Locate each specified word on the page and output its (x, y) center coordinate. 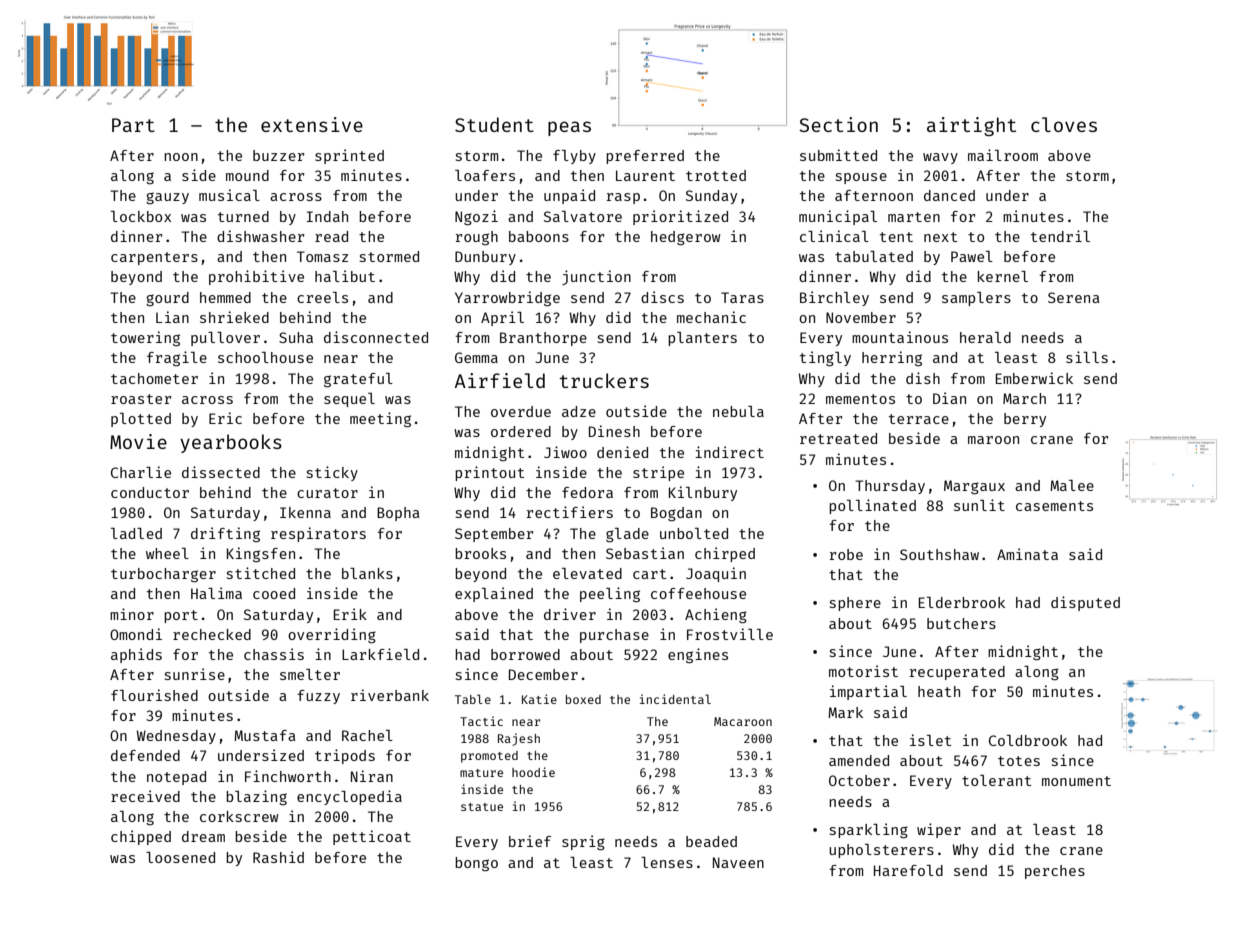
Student (494, 124)
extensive (312, 124)
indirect (729, 452)
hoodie (533, 772)
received (145, 796)
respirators (318, 534)
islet (930, 740)
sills (1087, 357)
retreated (838, 438)
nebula (738, 411)
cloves (1064, 124)
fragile (177, 358)
